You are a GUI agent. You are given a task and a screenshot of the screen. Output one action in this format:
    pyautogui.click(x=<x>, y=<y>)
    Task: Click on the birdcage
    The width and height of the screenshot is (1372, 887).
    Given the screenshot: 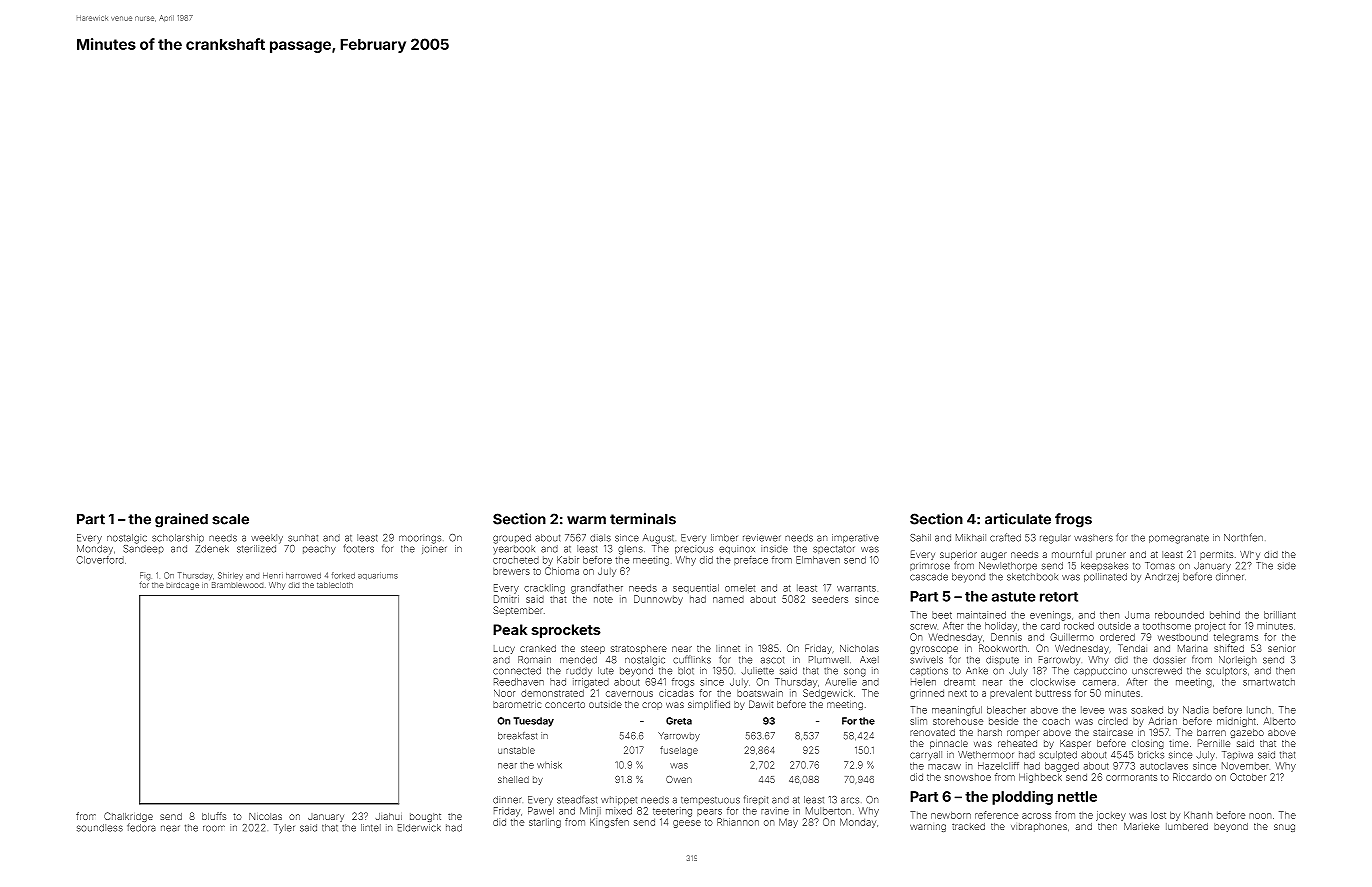 What is the action you would take?
    pyautogui.click(x=182, y=586)
